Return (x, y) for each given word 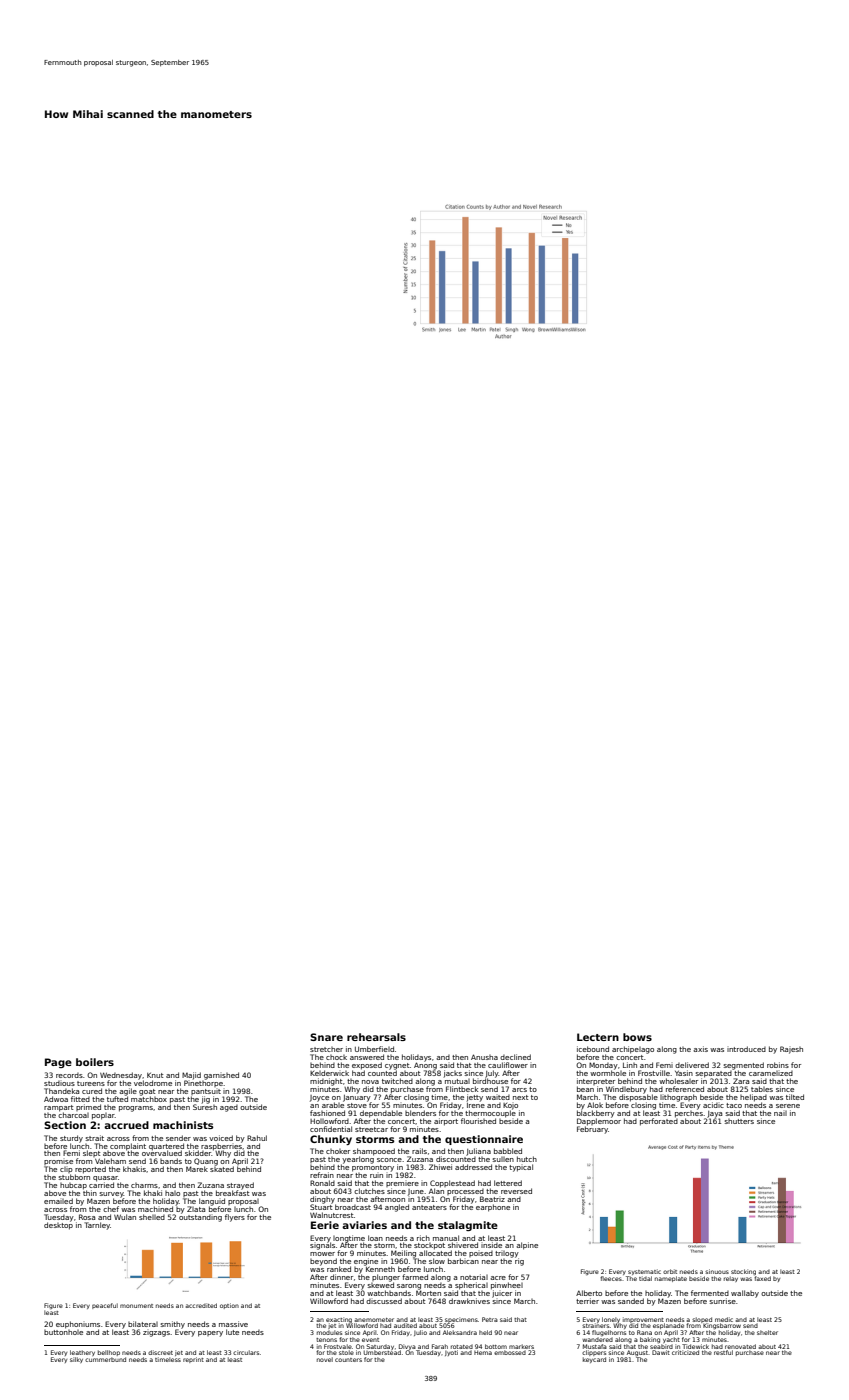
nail (780, 1113)
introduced (746, 1049)
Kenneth (380, 1269)
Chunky (331, 1140)
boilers (95, 1062)
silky (76, 1360)
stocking (743, 1272)
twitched (397, 1081)
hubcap (73, 1186)
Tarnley (97, 1226)
